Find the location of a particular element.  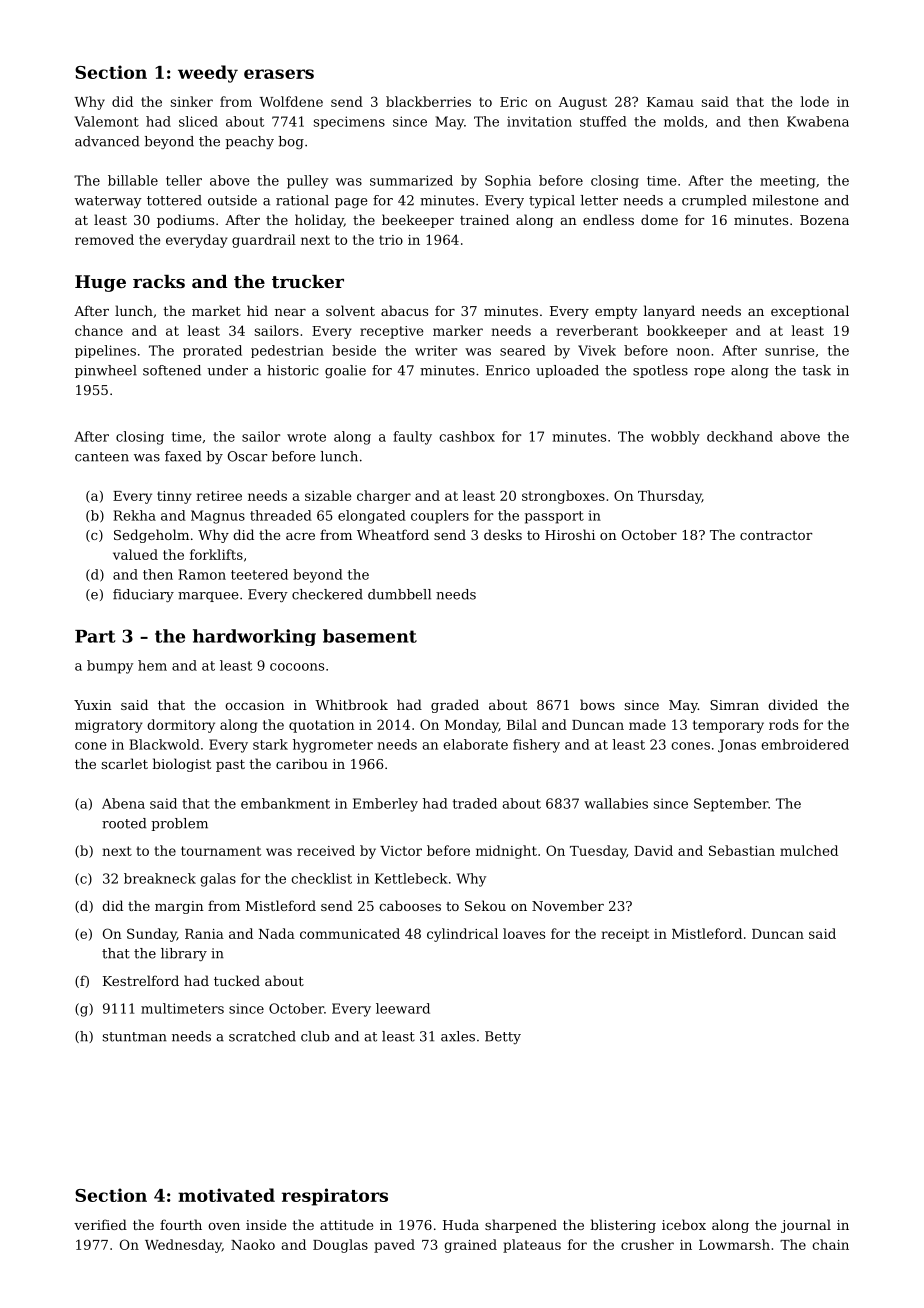

tournament is located at coordinates (221, 851).
